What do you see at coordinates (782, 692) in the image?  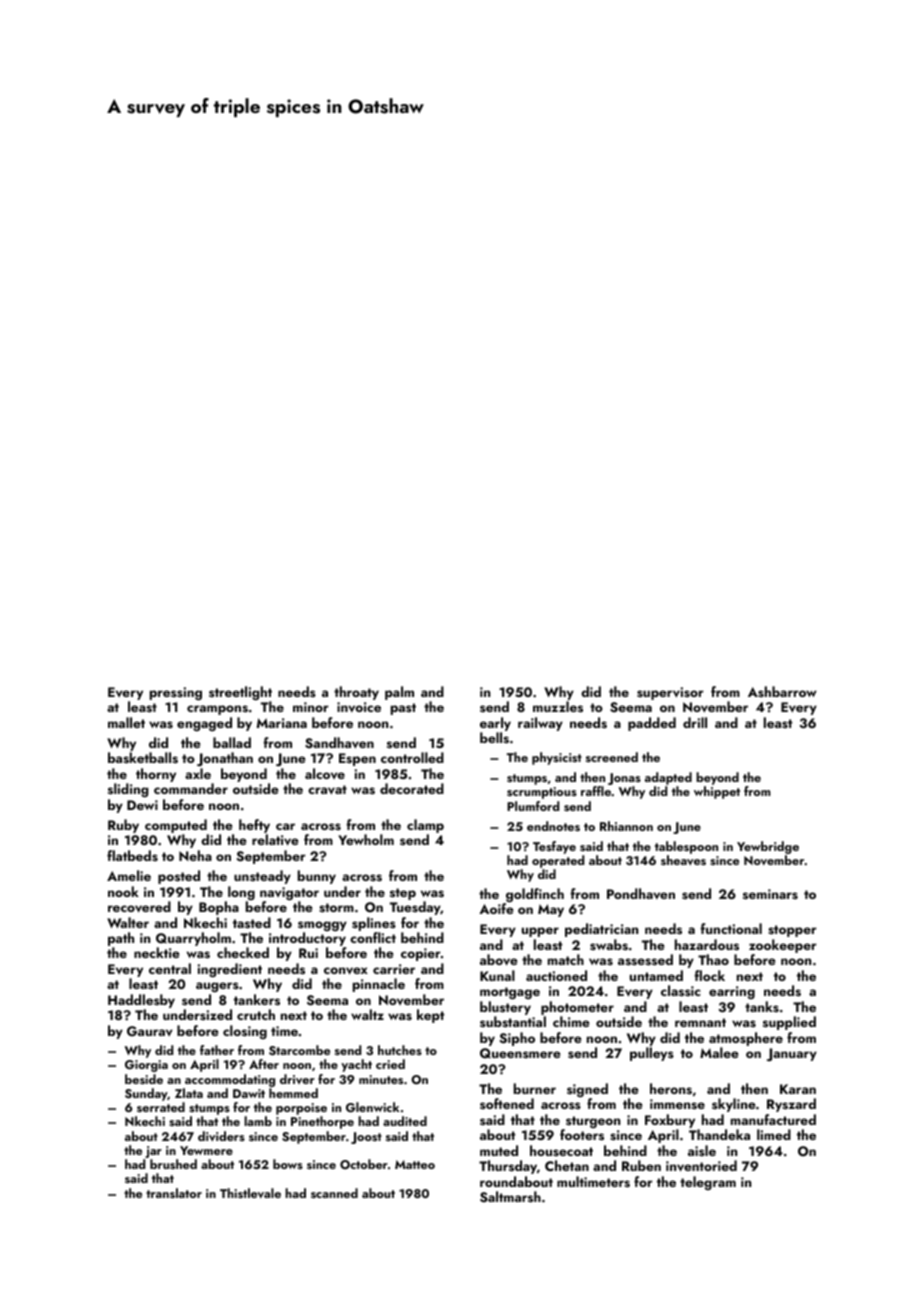 I see `Ashbarrow` at bounding box center [782, 692].
